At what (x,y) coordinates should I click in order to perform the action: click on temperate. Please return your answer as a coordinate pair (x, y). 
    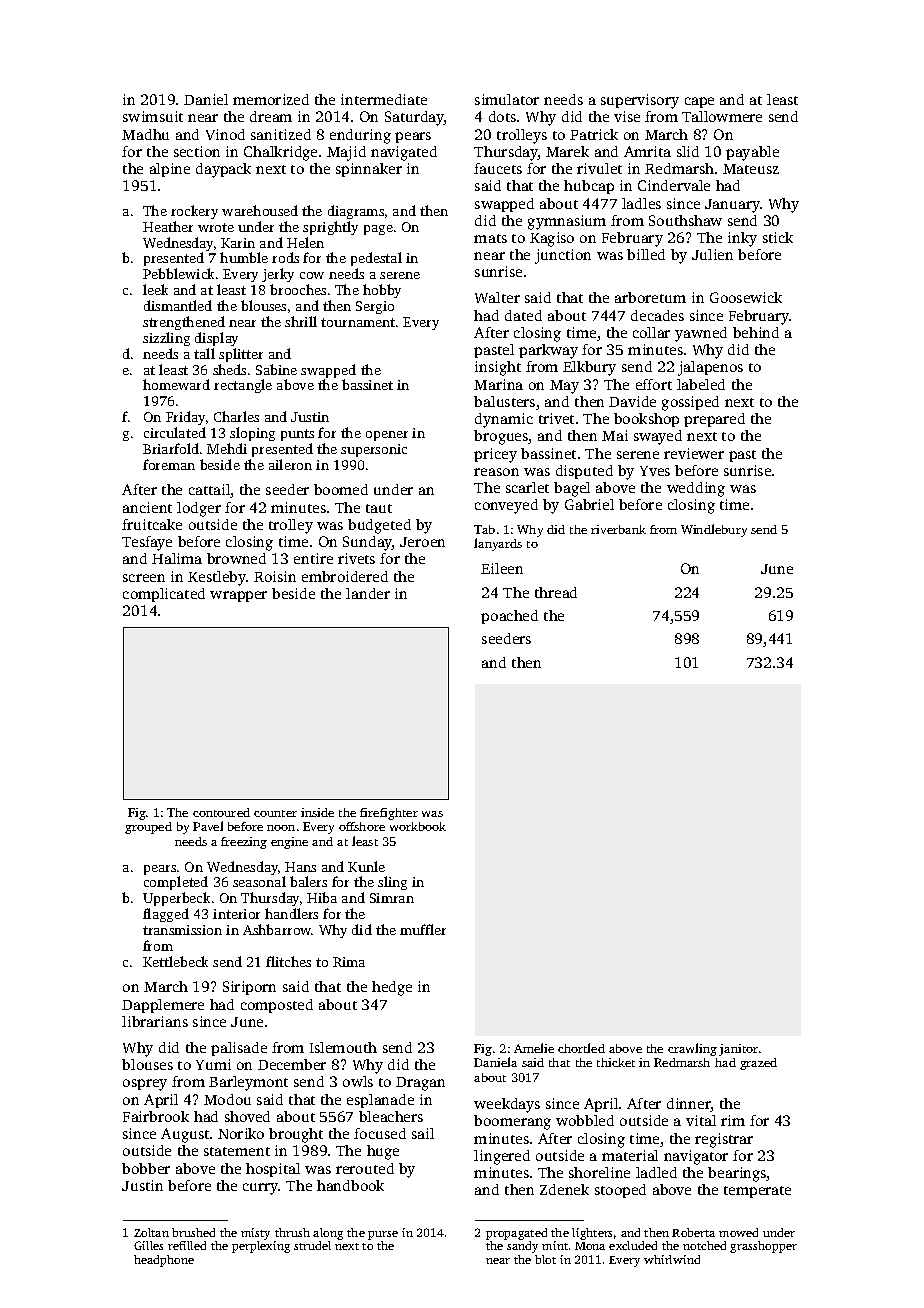
    Looking at the image, I should click on (757, 1192).
